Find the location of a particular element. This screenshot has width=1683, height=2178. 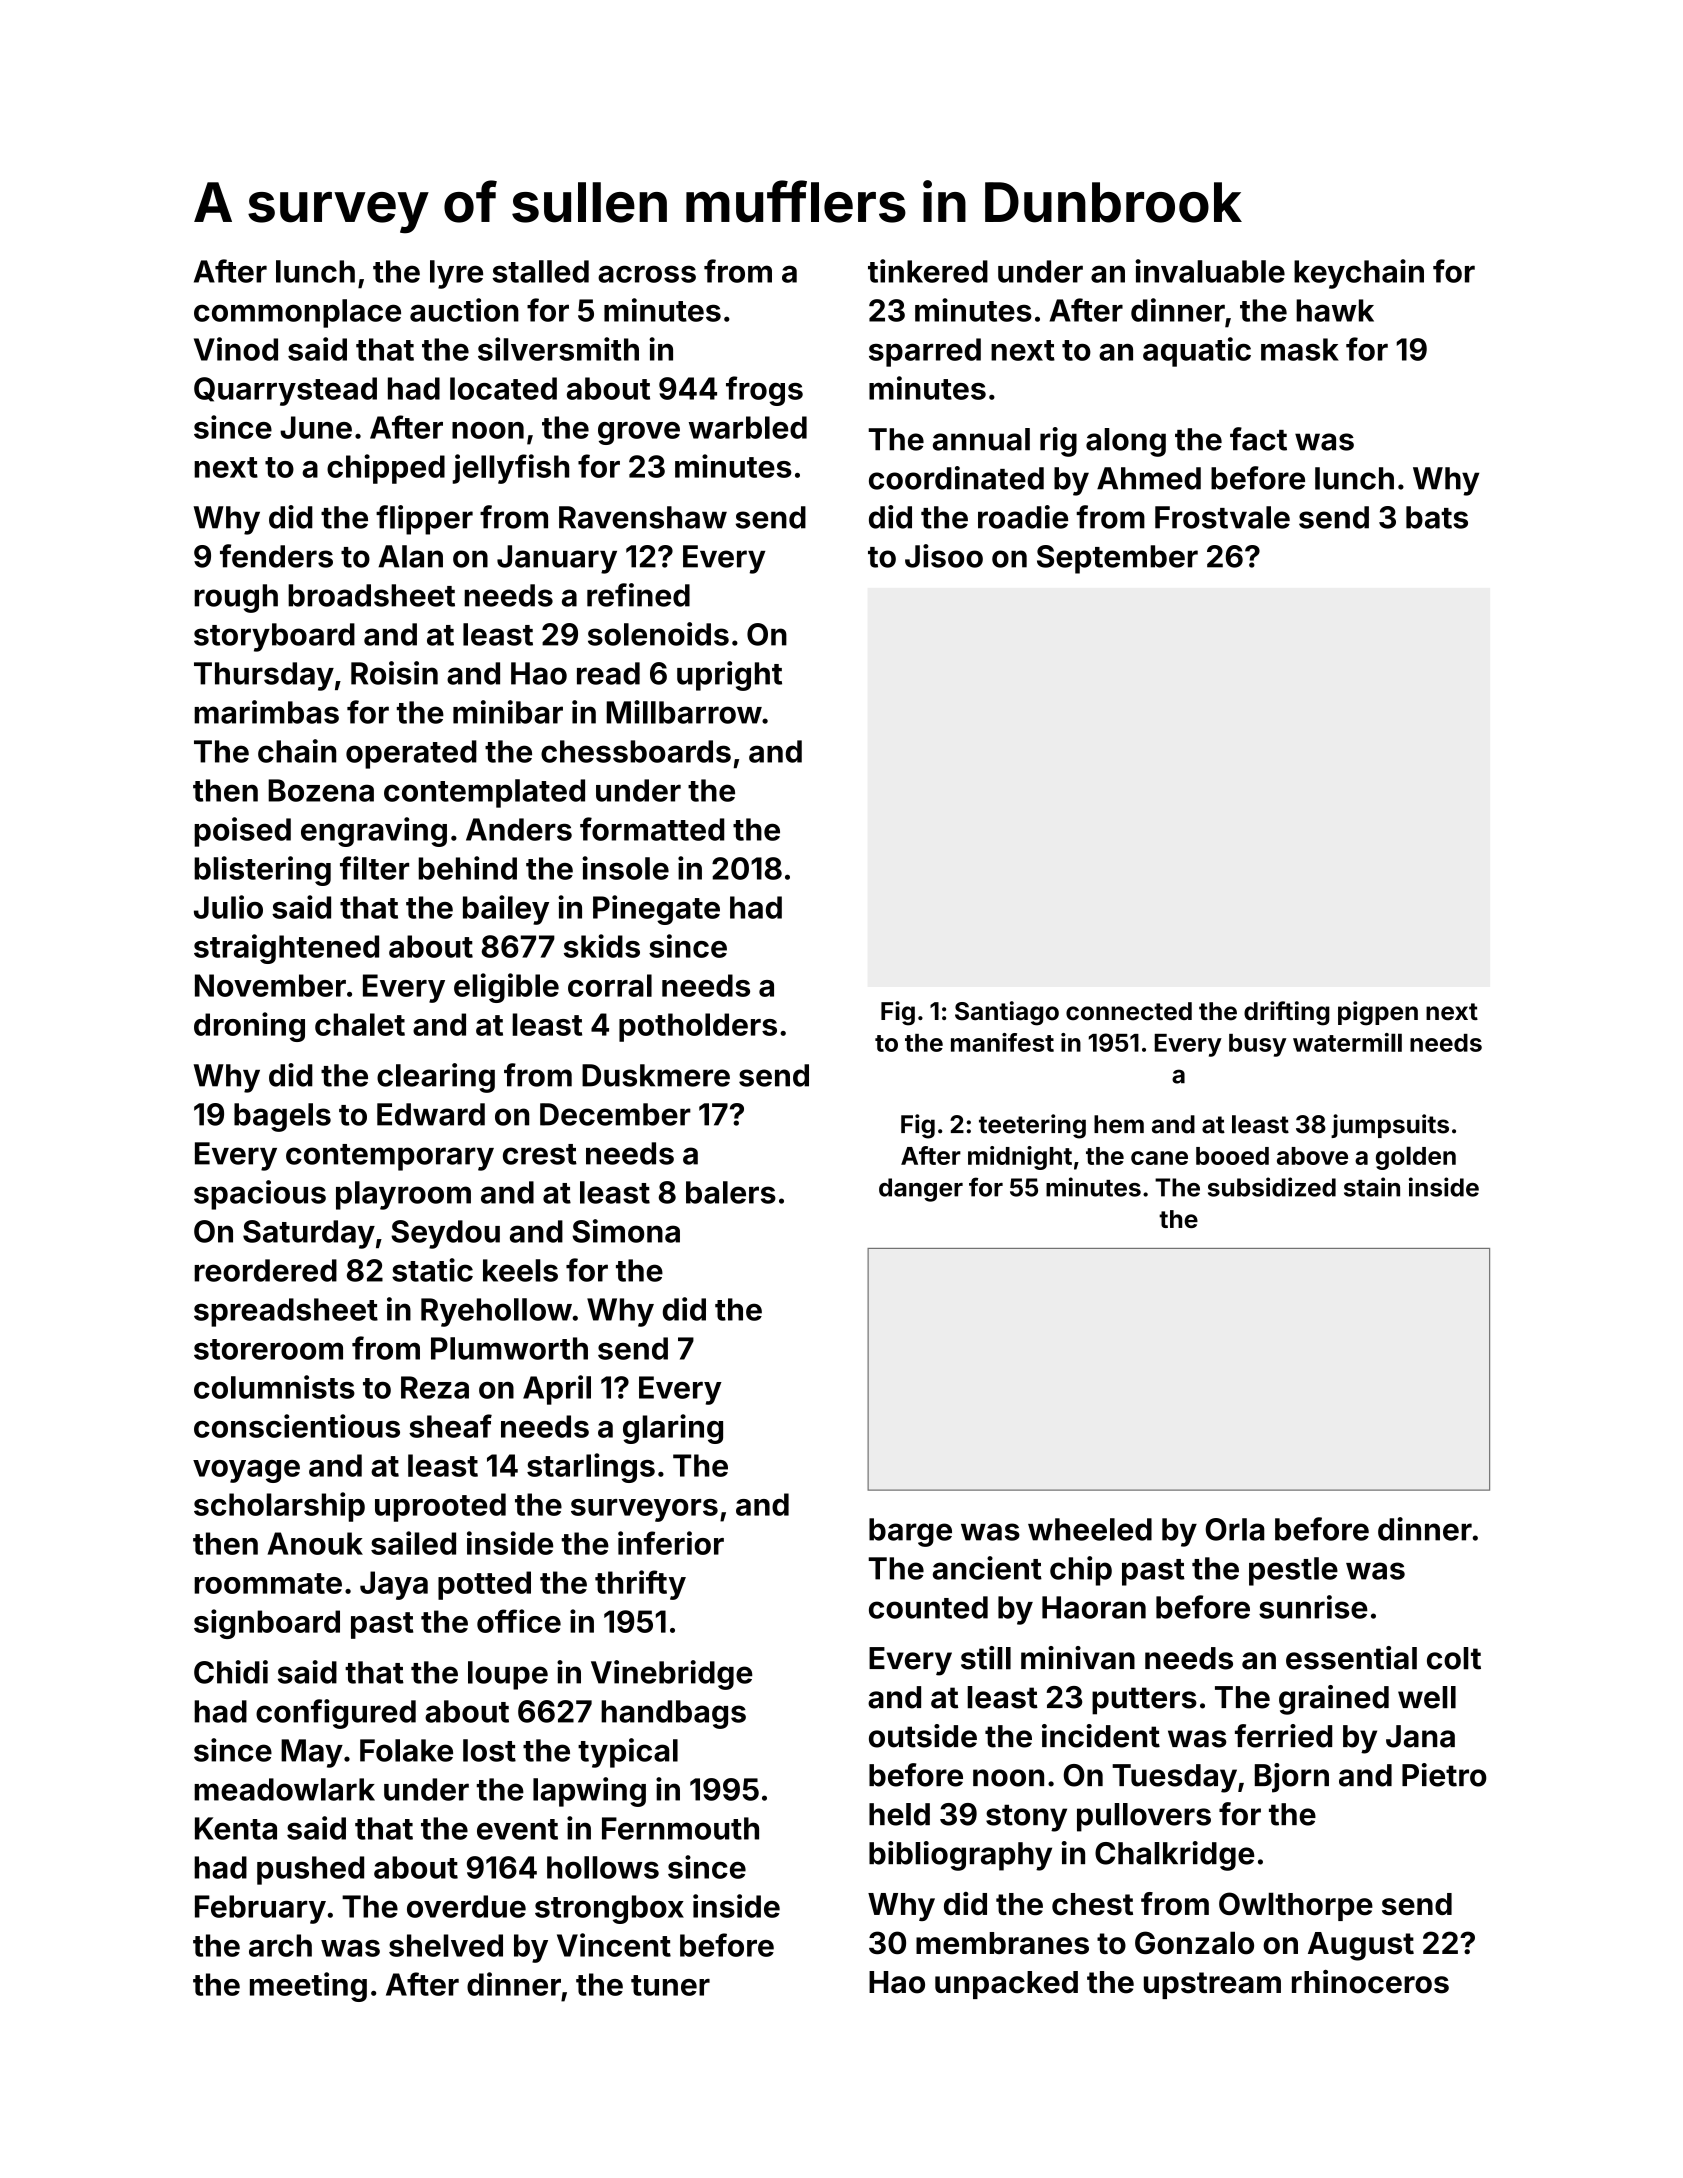

golden is located at coordinates (1416, 1158).
